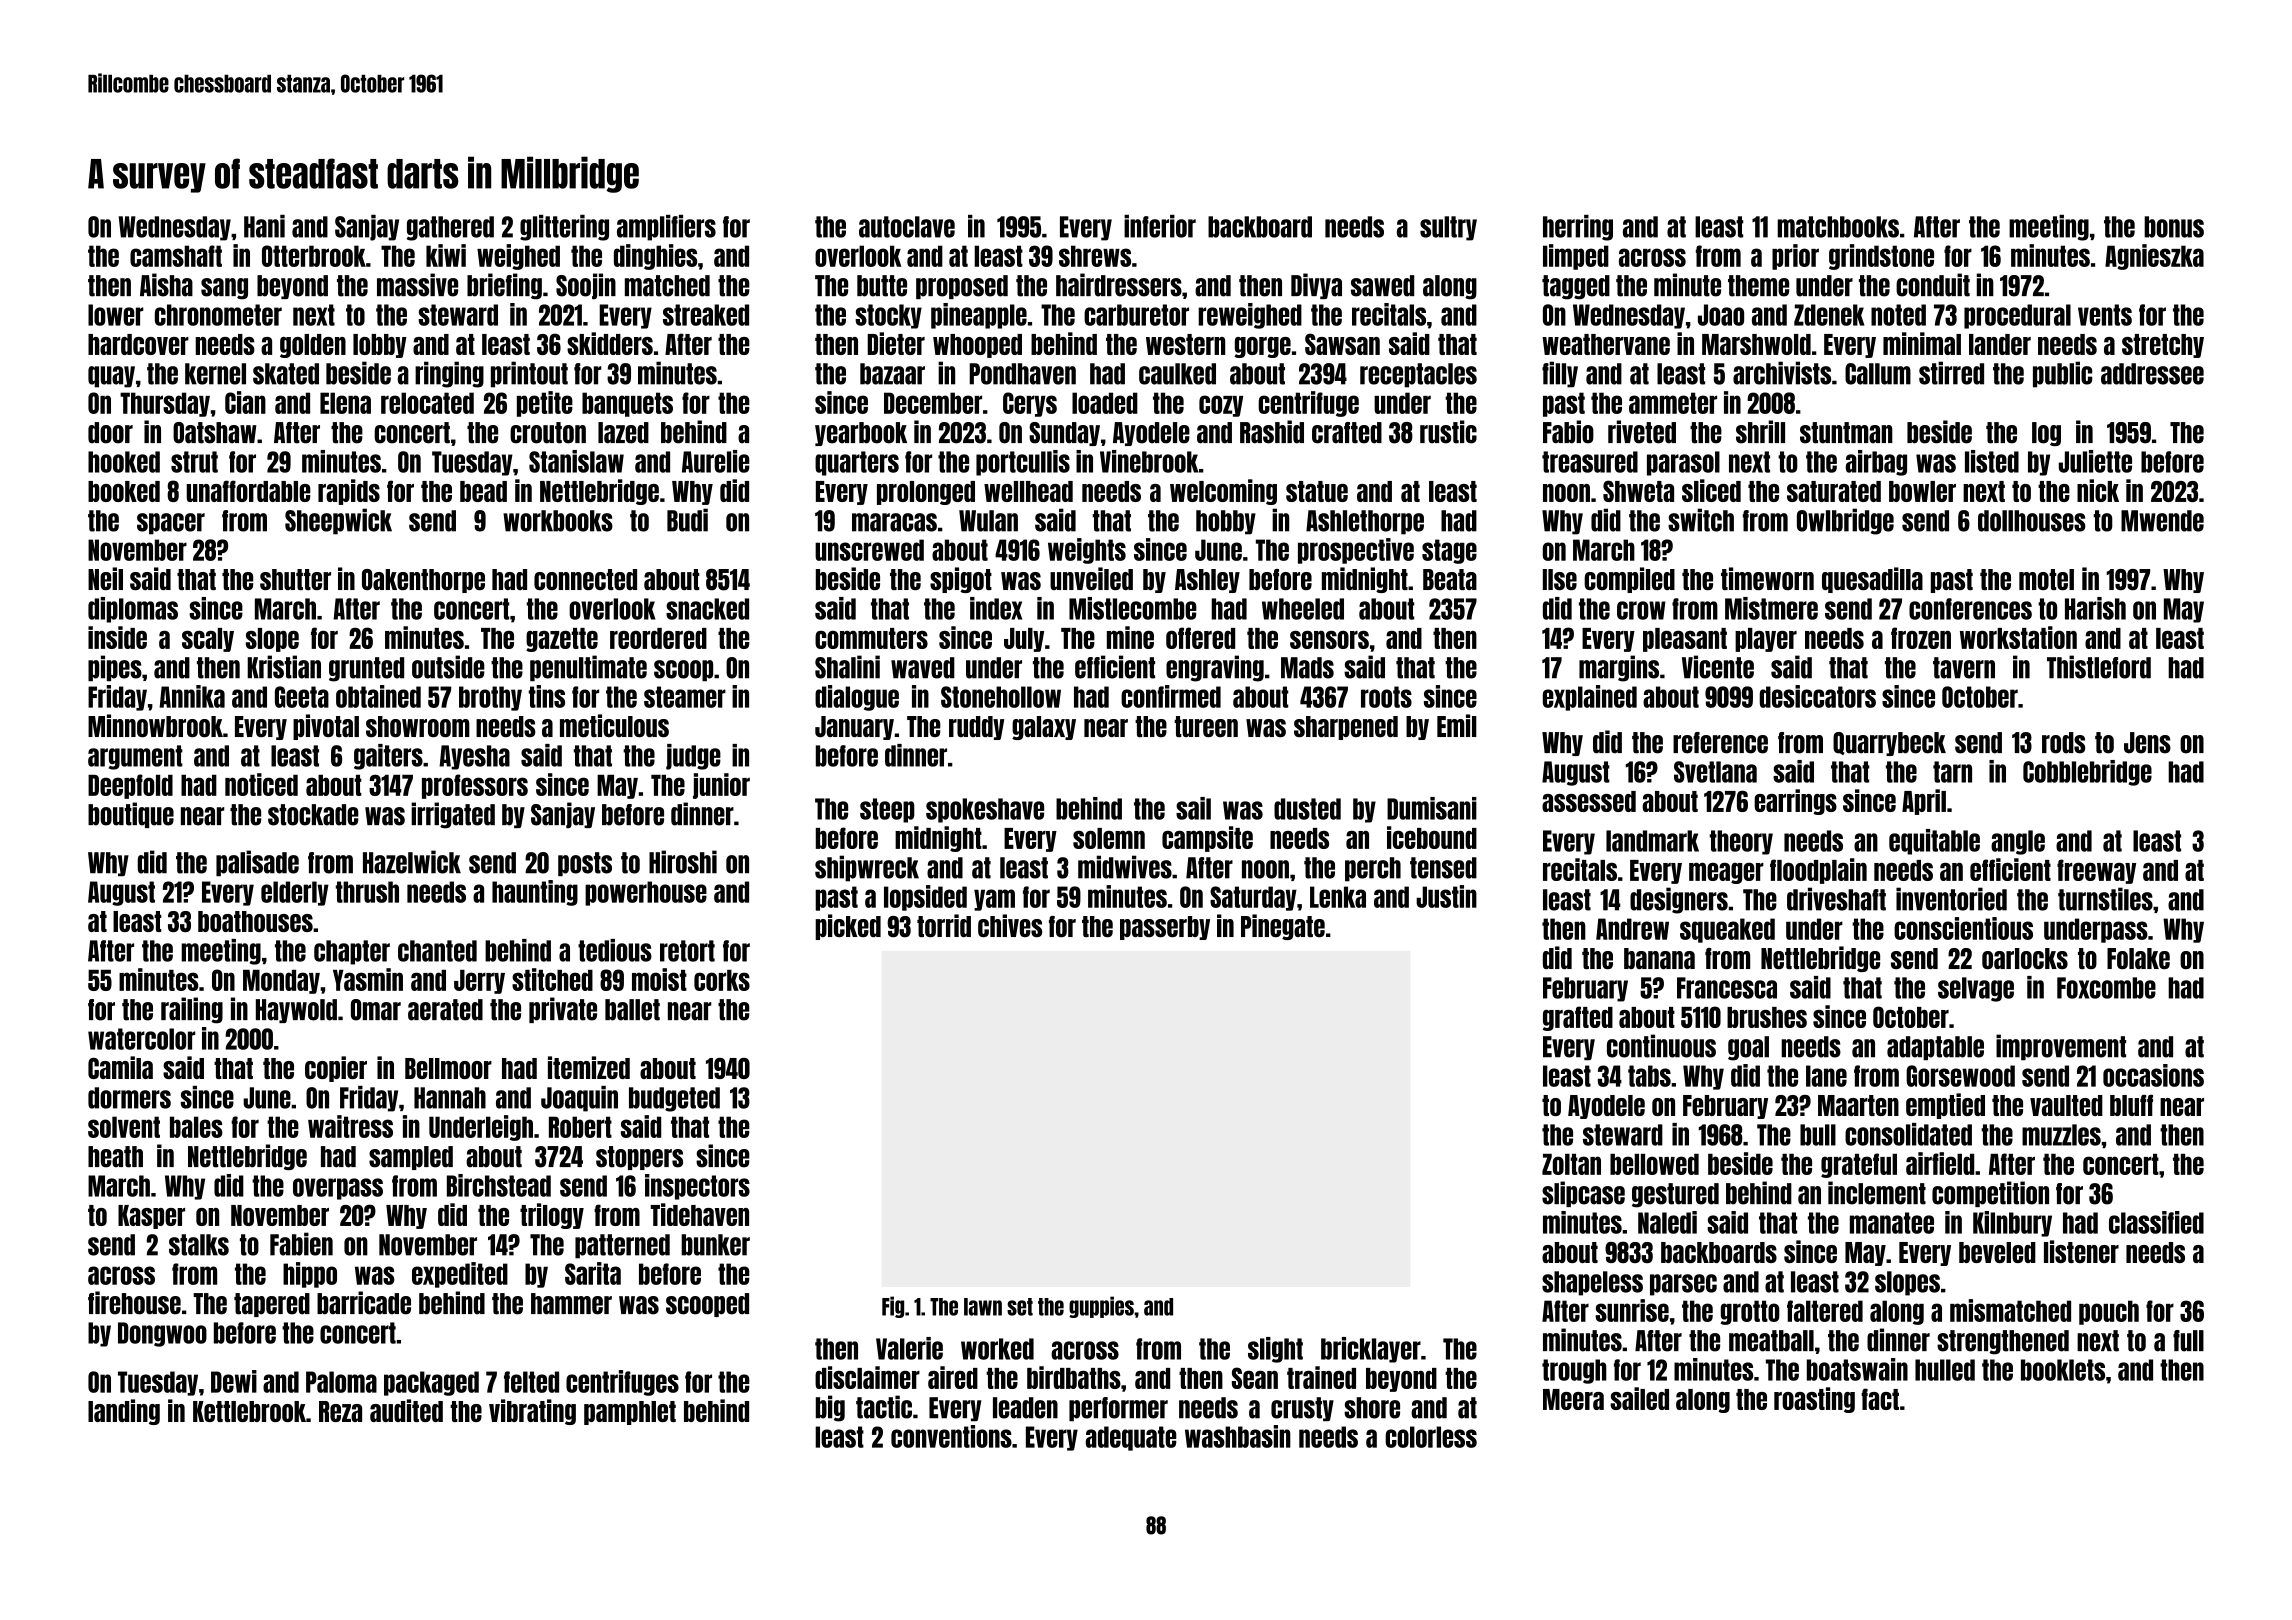 This document has width=2292, height=1620. I want to click on tapered, so click(272, 1305).
